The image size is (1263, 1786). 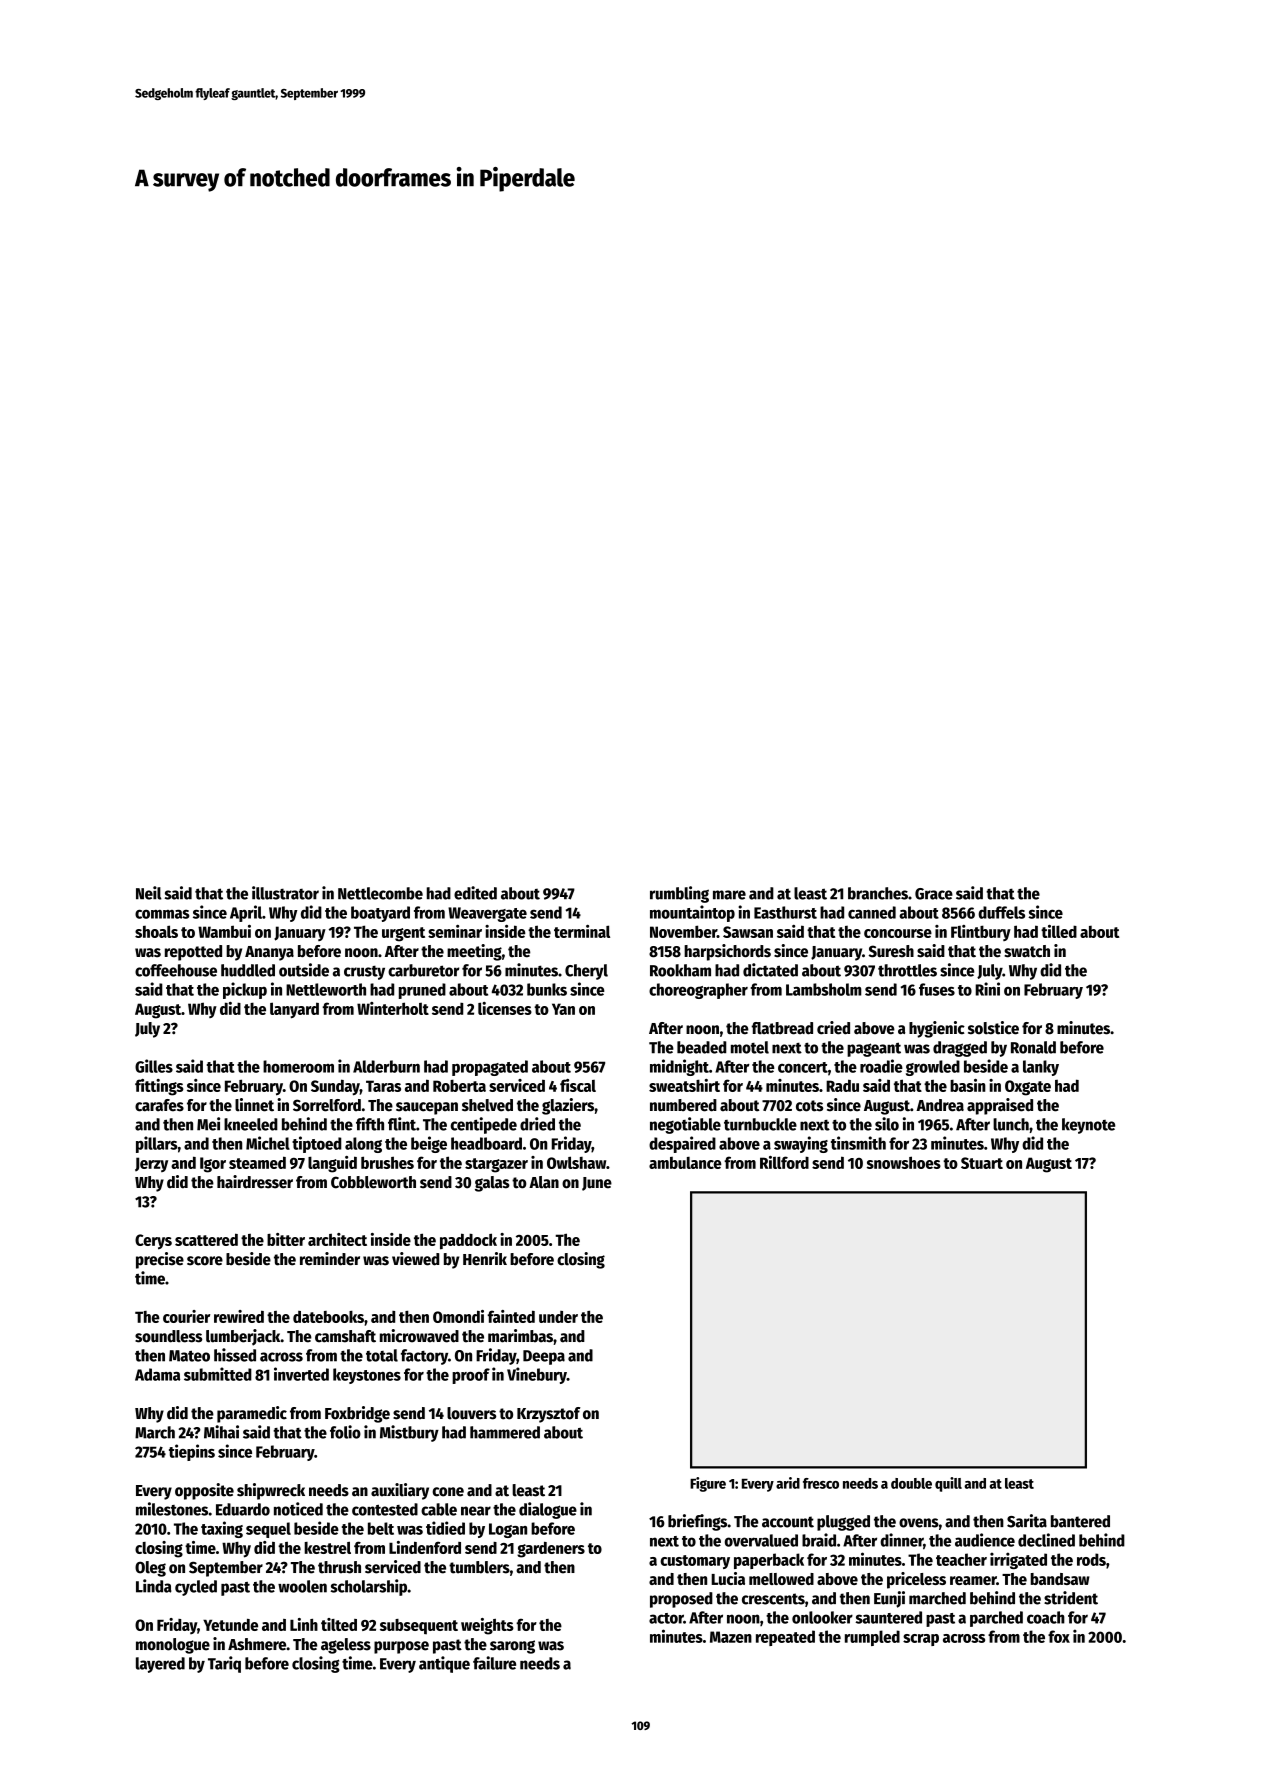 What do you see at coordinates (173, 1646) in the screenshot?
I see `monologue` at bounding box center [173, 1646].
